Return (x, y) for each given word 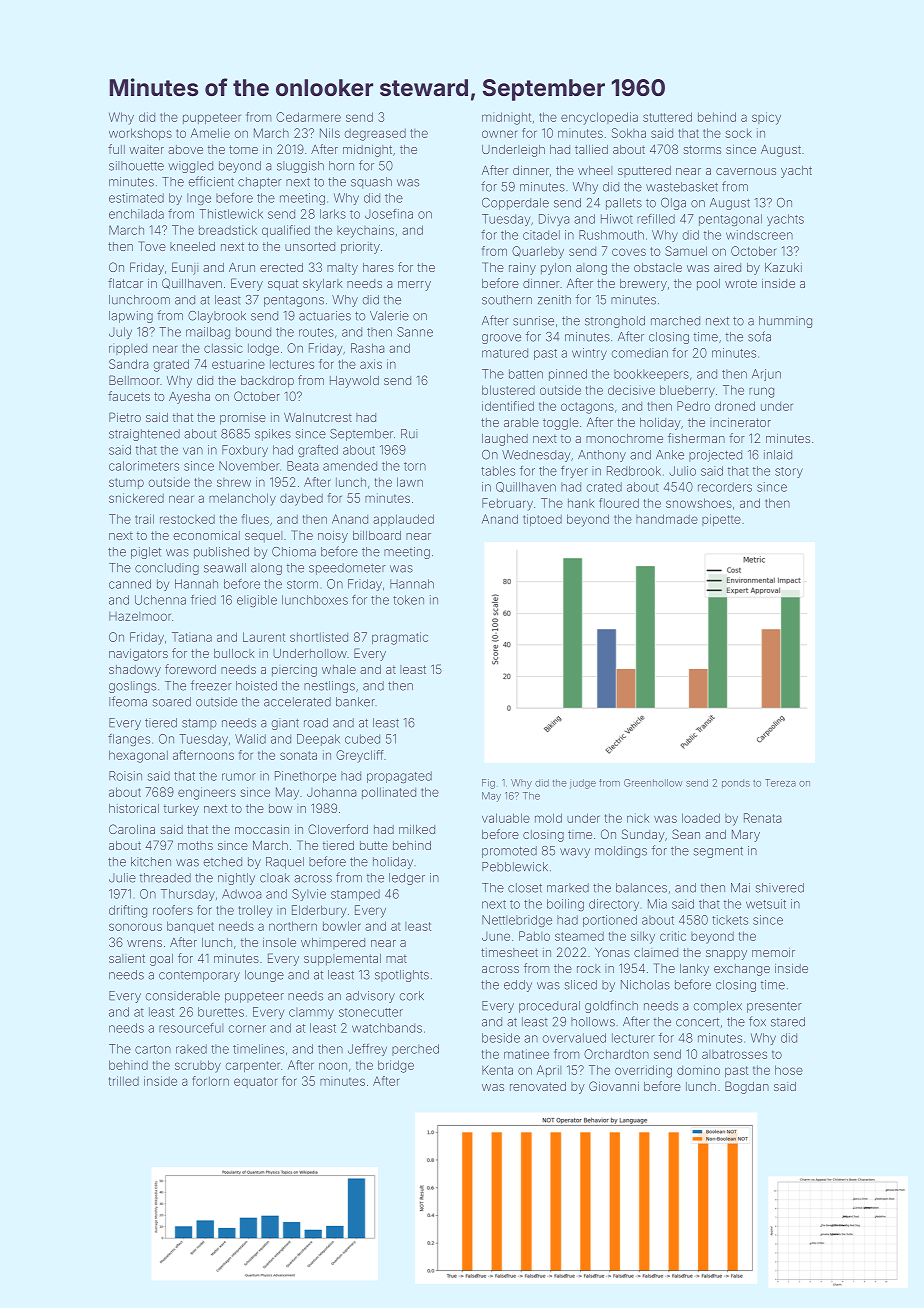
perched (415, 1050)
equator (256, 1082)
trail (144, 519)
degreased (375, 135)
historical (134, 808)
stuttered (667, 117)
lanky (694, 970)
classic (223, 348)
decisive (631, 390)
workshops (140, 134)
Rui (409, 434)
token (408, 600)
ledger (407, 879)
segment (718, 852)
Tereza (780, 783)
